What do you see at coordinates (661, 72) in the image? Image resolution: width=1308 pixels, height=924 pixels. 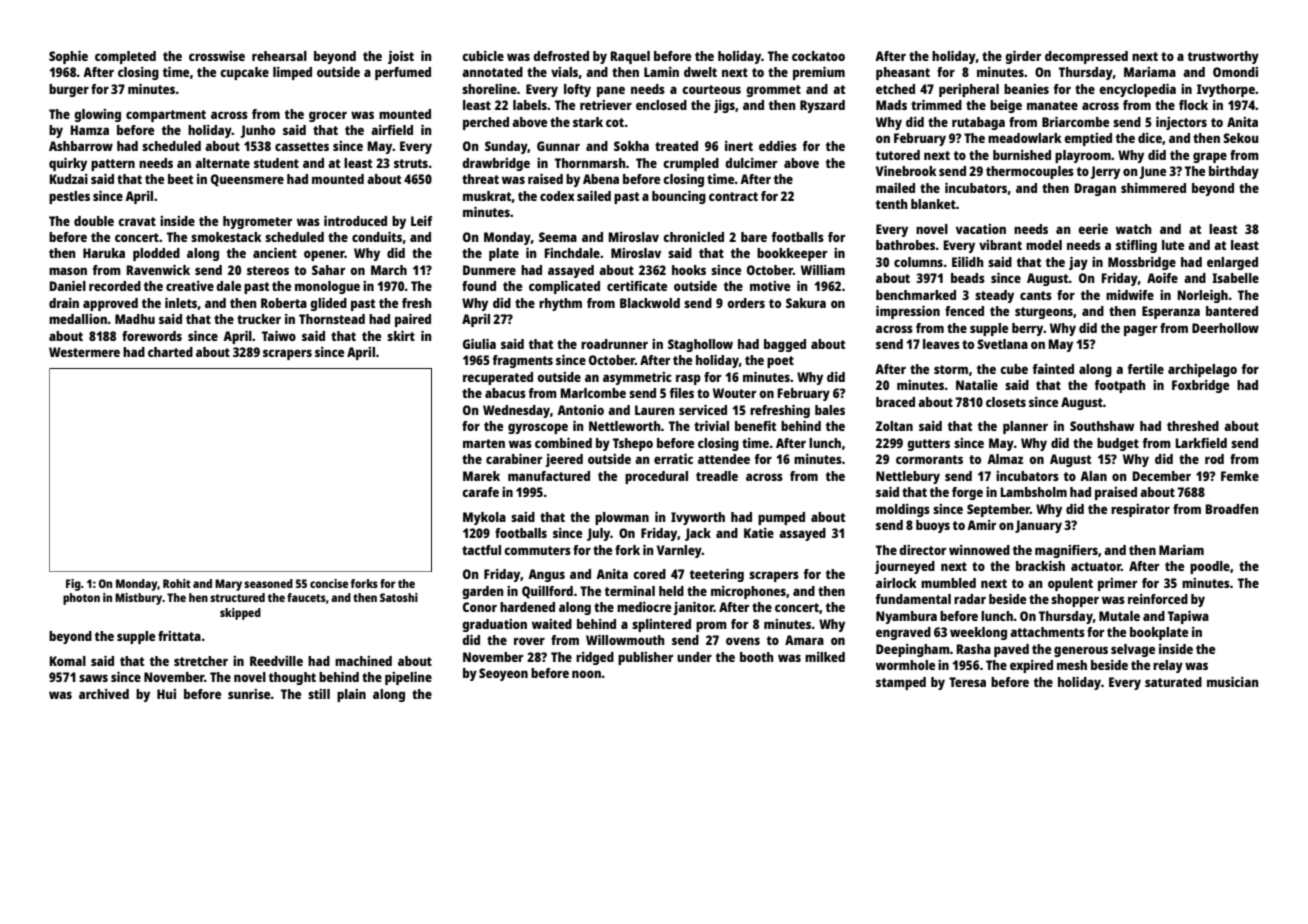 I see `Lamin` at bounding box center [661, 72].
